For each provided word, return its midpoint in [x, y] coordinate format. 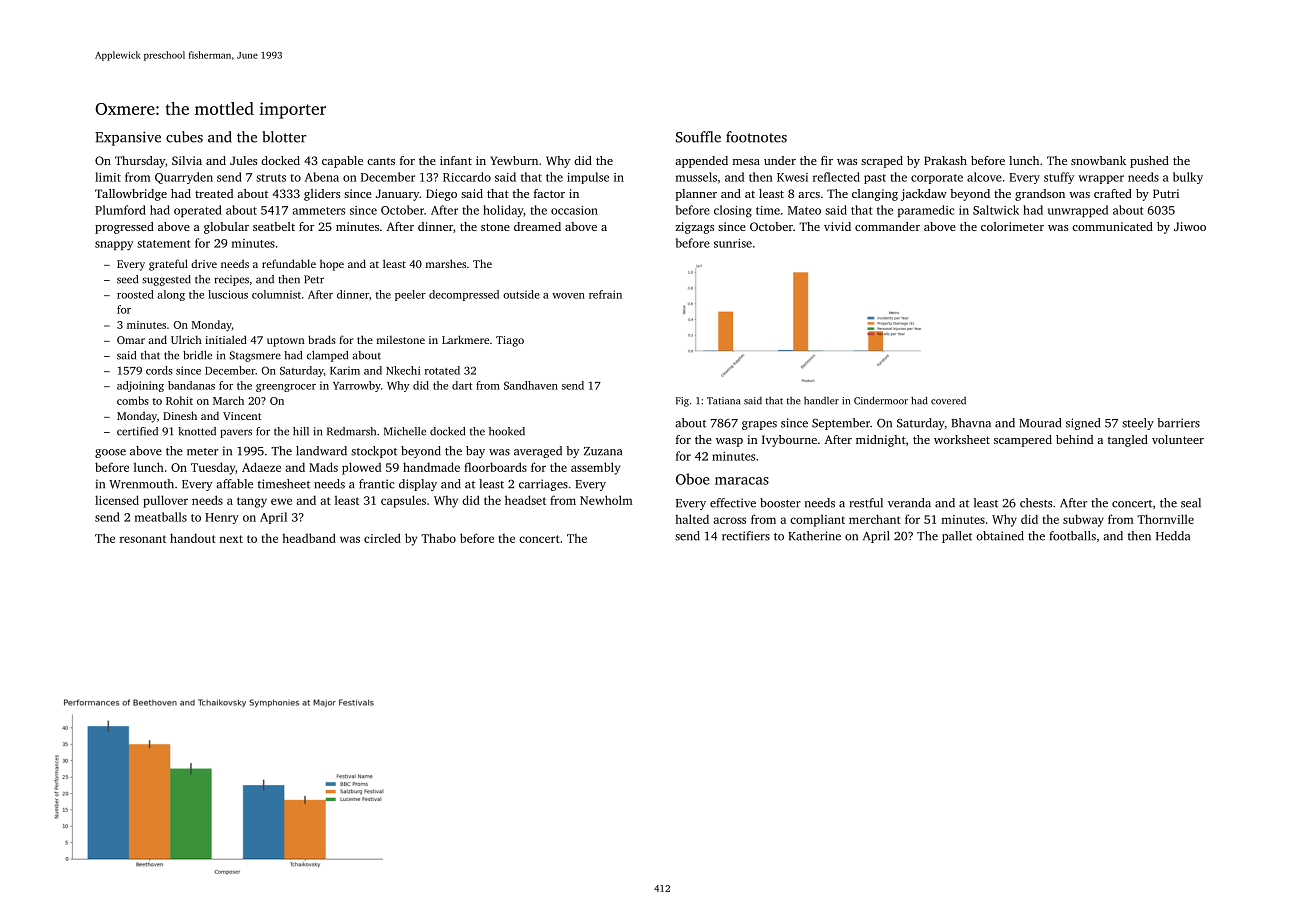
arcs [809, 195]
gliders [322, 195]
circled [382, 538]
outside [521, 294]
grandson [1040, 195]
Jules [243, 160]
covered [948, 401]
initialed [226, 339]
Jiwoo [1190, 226]
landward [321, 451]
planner [696, 195]
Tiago [510, 341]
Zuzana [603, 451]
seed [127, 279]
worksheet [962, 439]
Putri [1166, 193]
